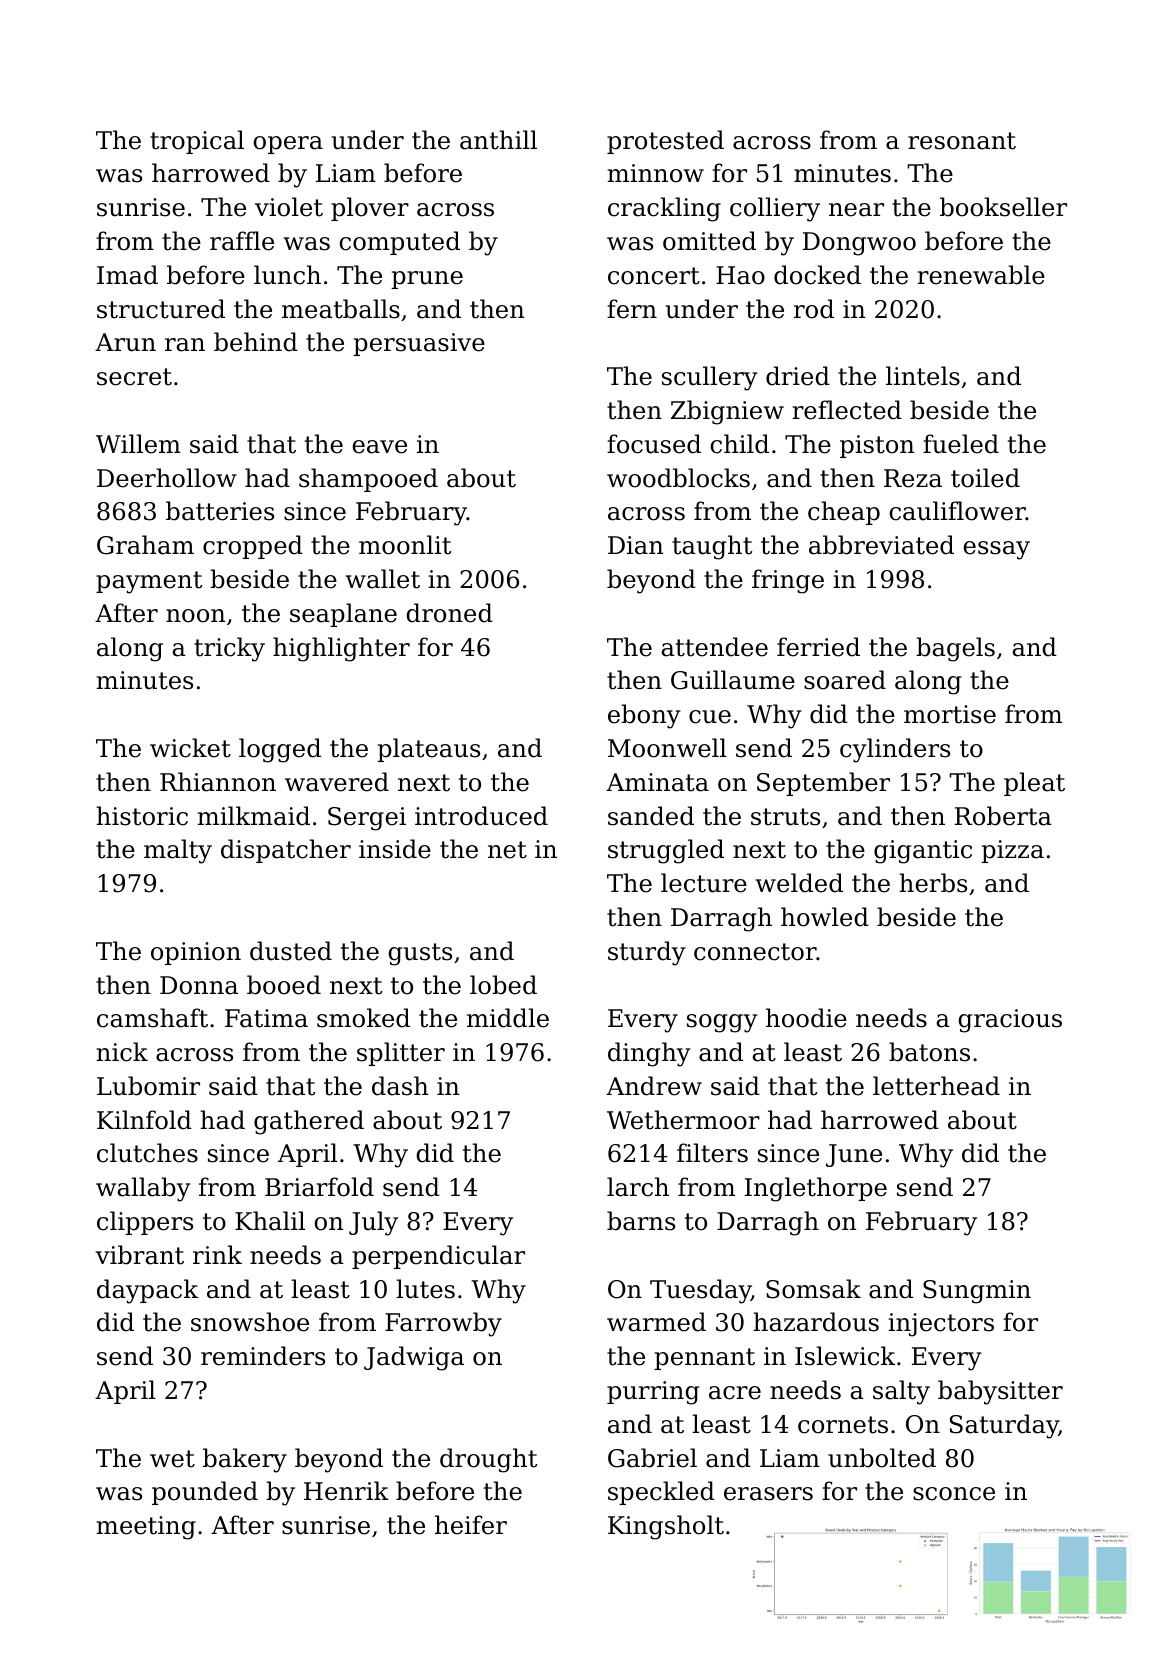 This screenshot has height=1654, width=1165. I want to click on drought, so click(488, 1460).
